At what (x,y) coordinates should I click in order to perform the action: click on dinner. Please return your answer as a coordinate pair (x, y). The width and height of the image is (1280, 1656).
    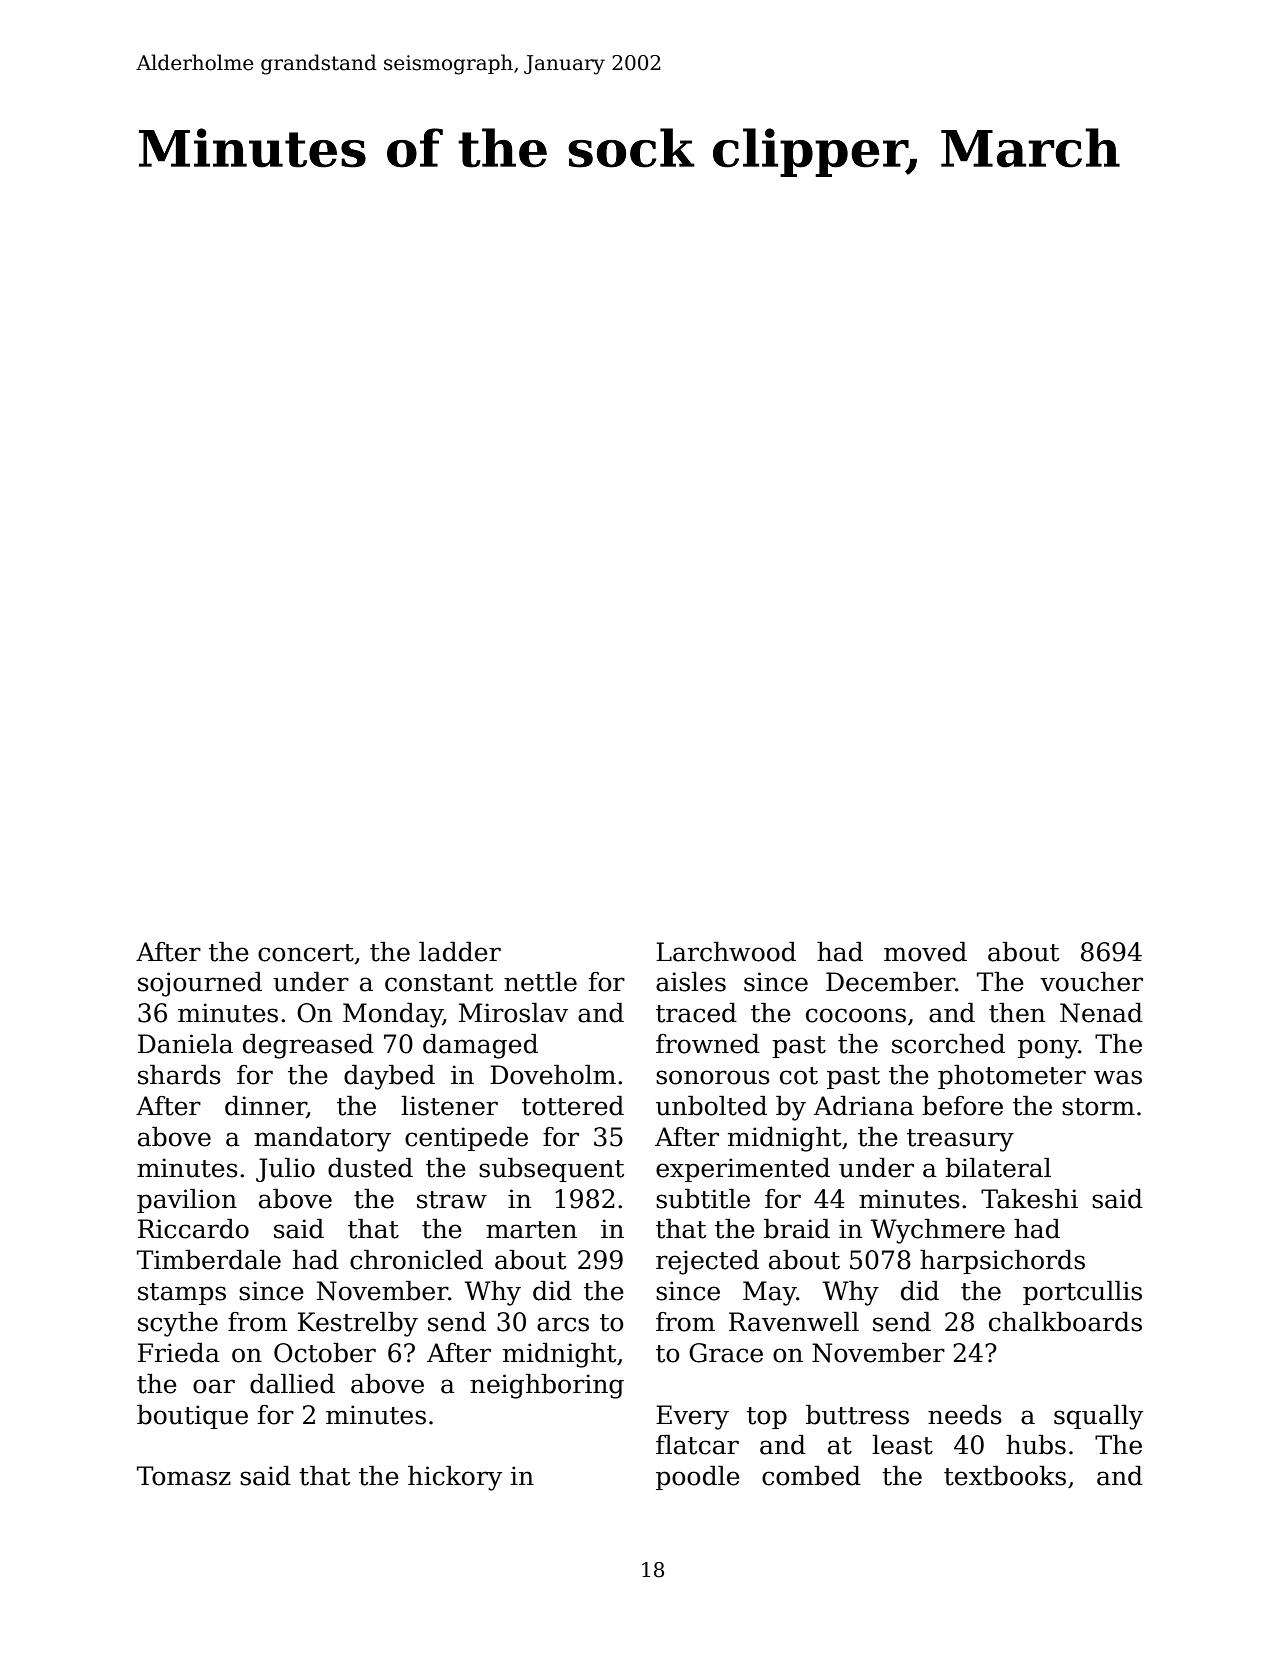
    Looking at the image, I should click on (266, 1107).
